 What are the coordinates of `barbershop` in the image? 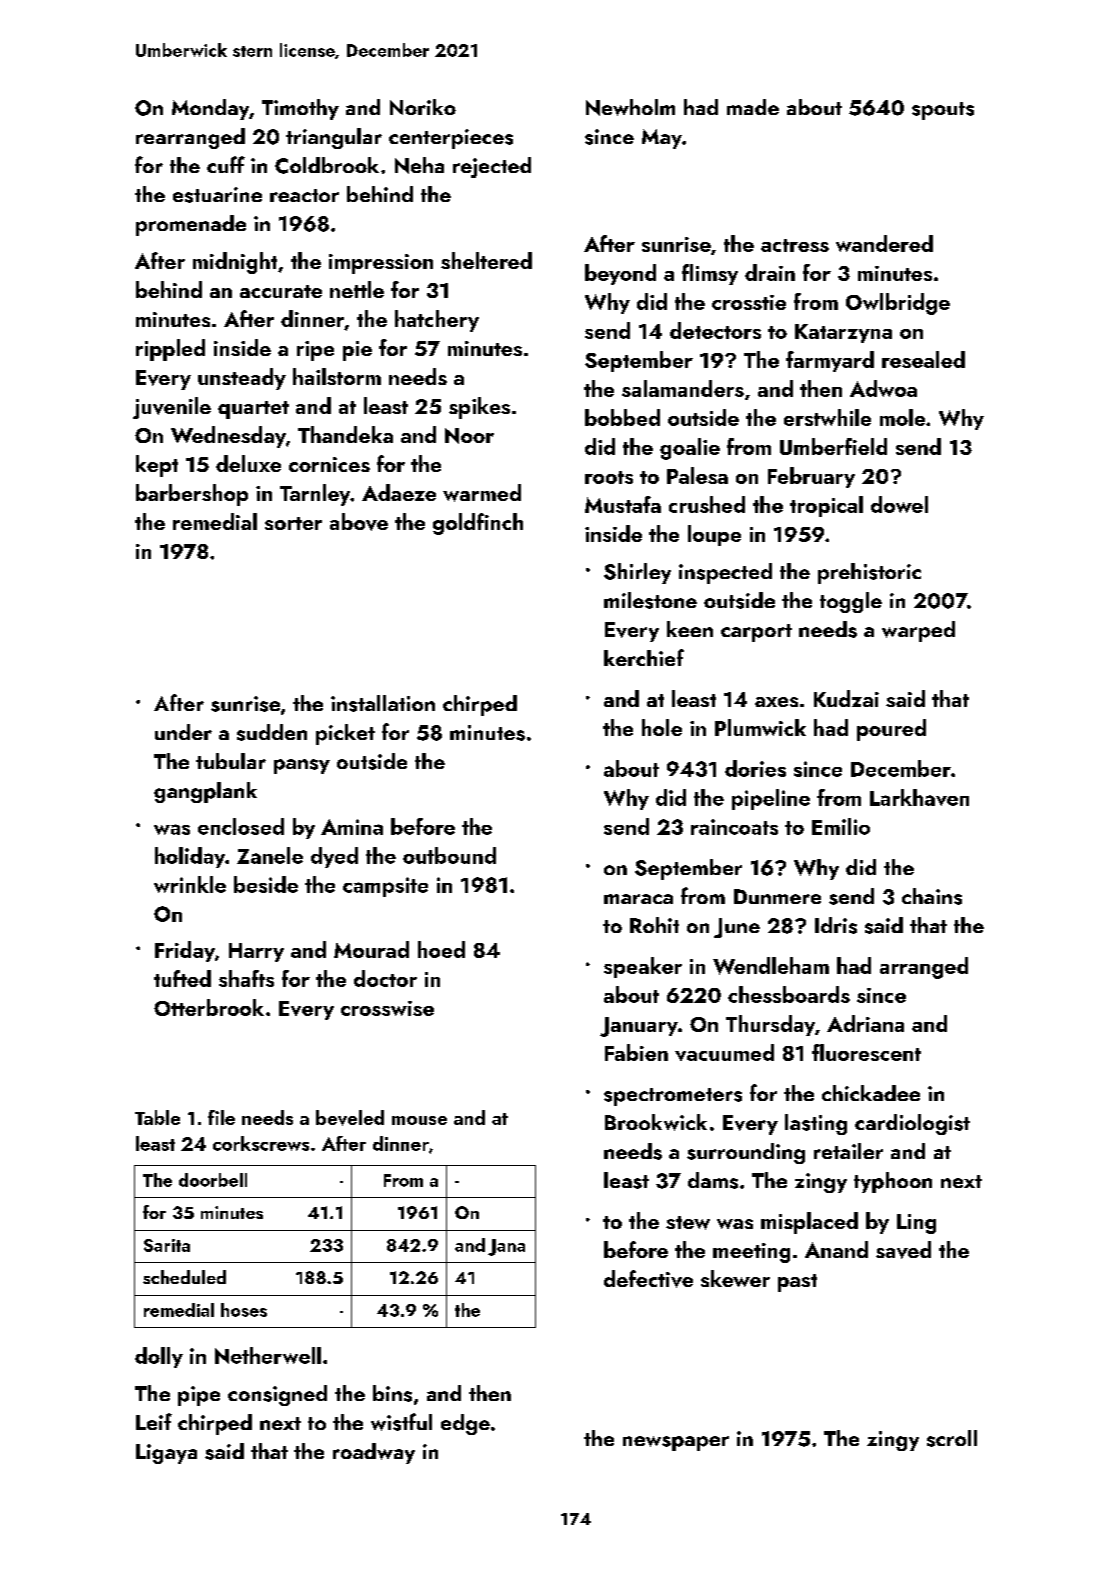 It's located at (192, 495).
